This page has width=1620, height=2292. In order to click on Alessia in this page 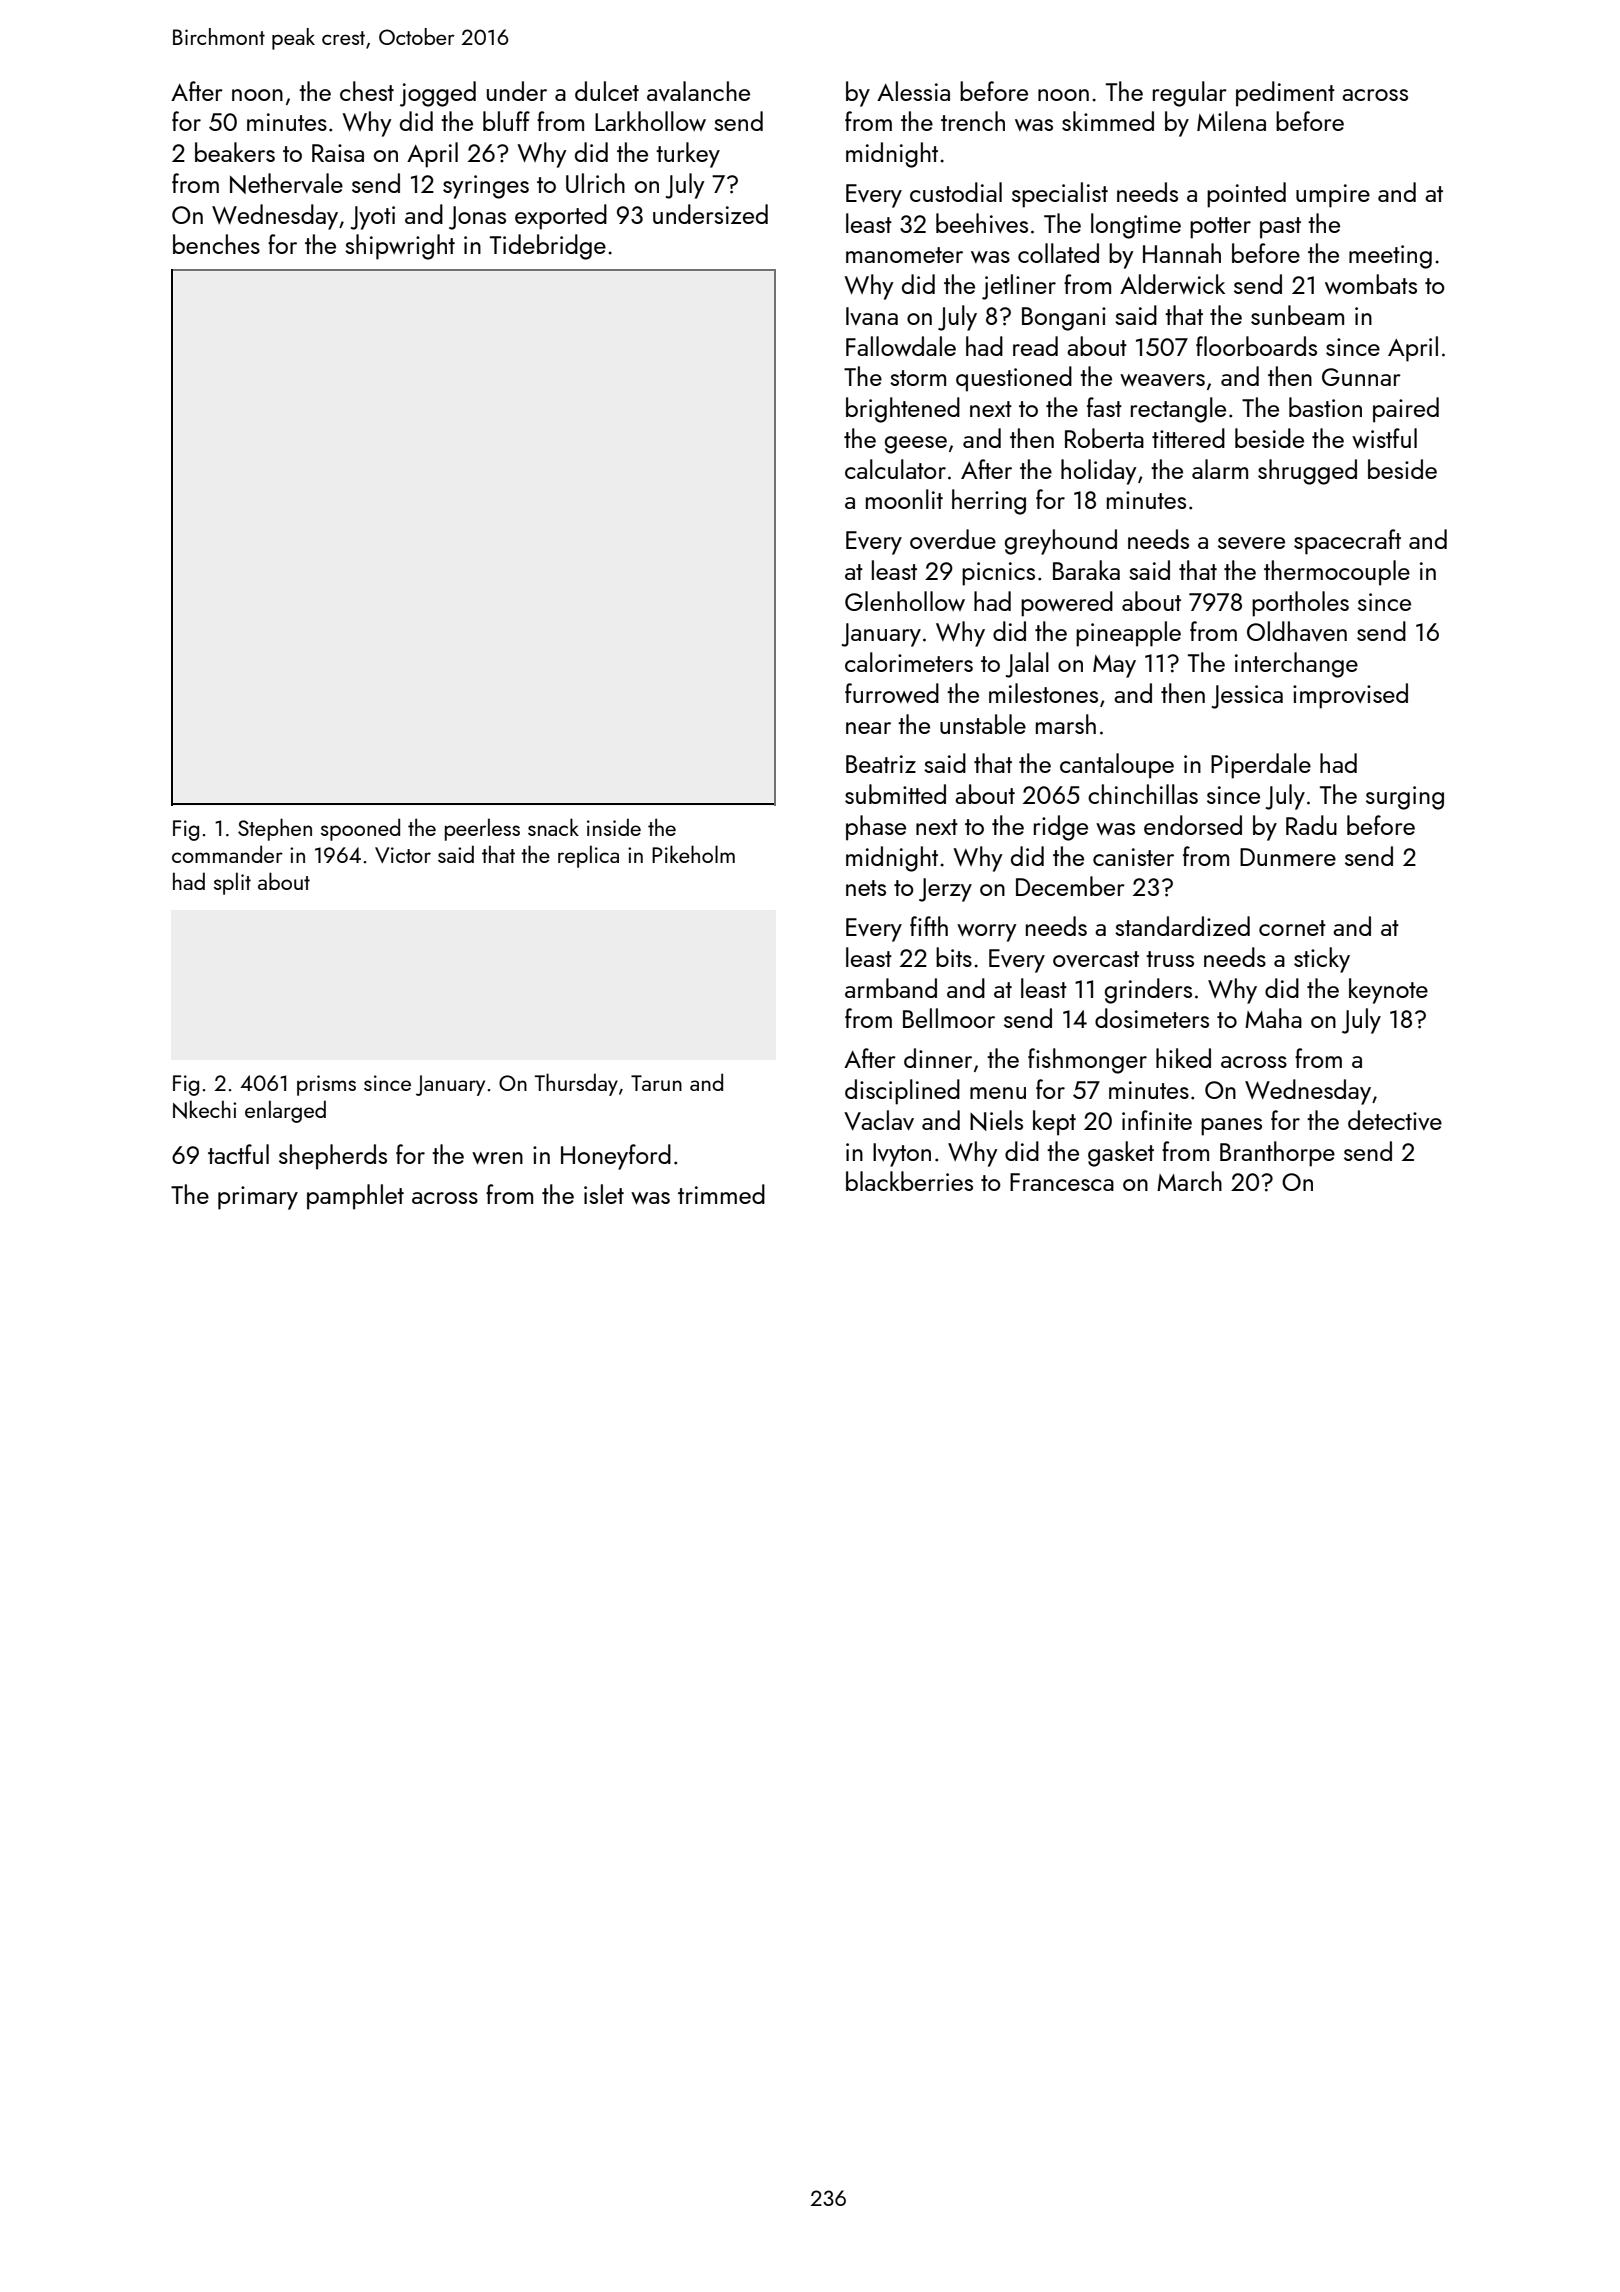, I will do `click(913, 91)`.
